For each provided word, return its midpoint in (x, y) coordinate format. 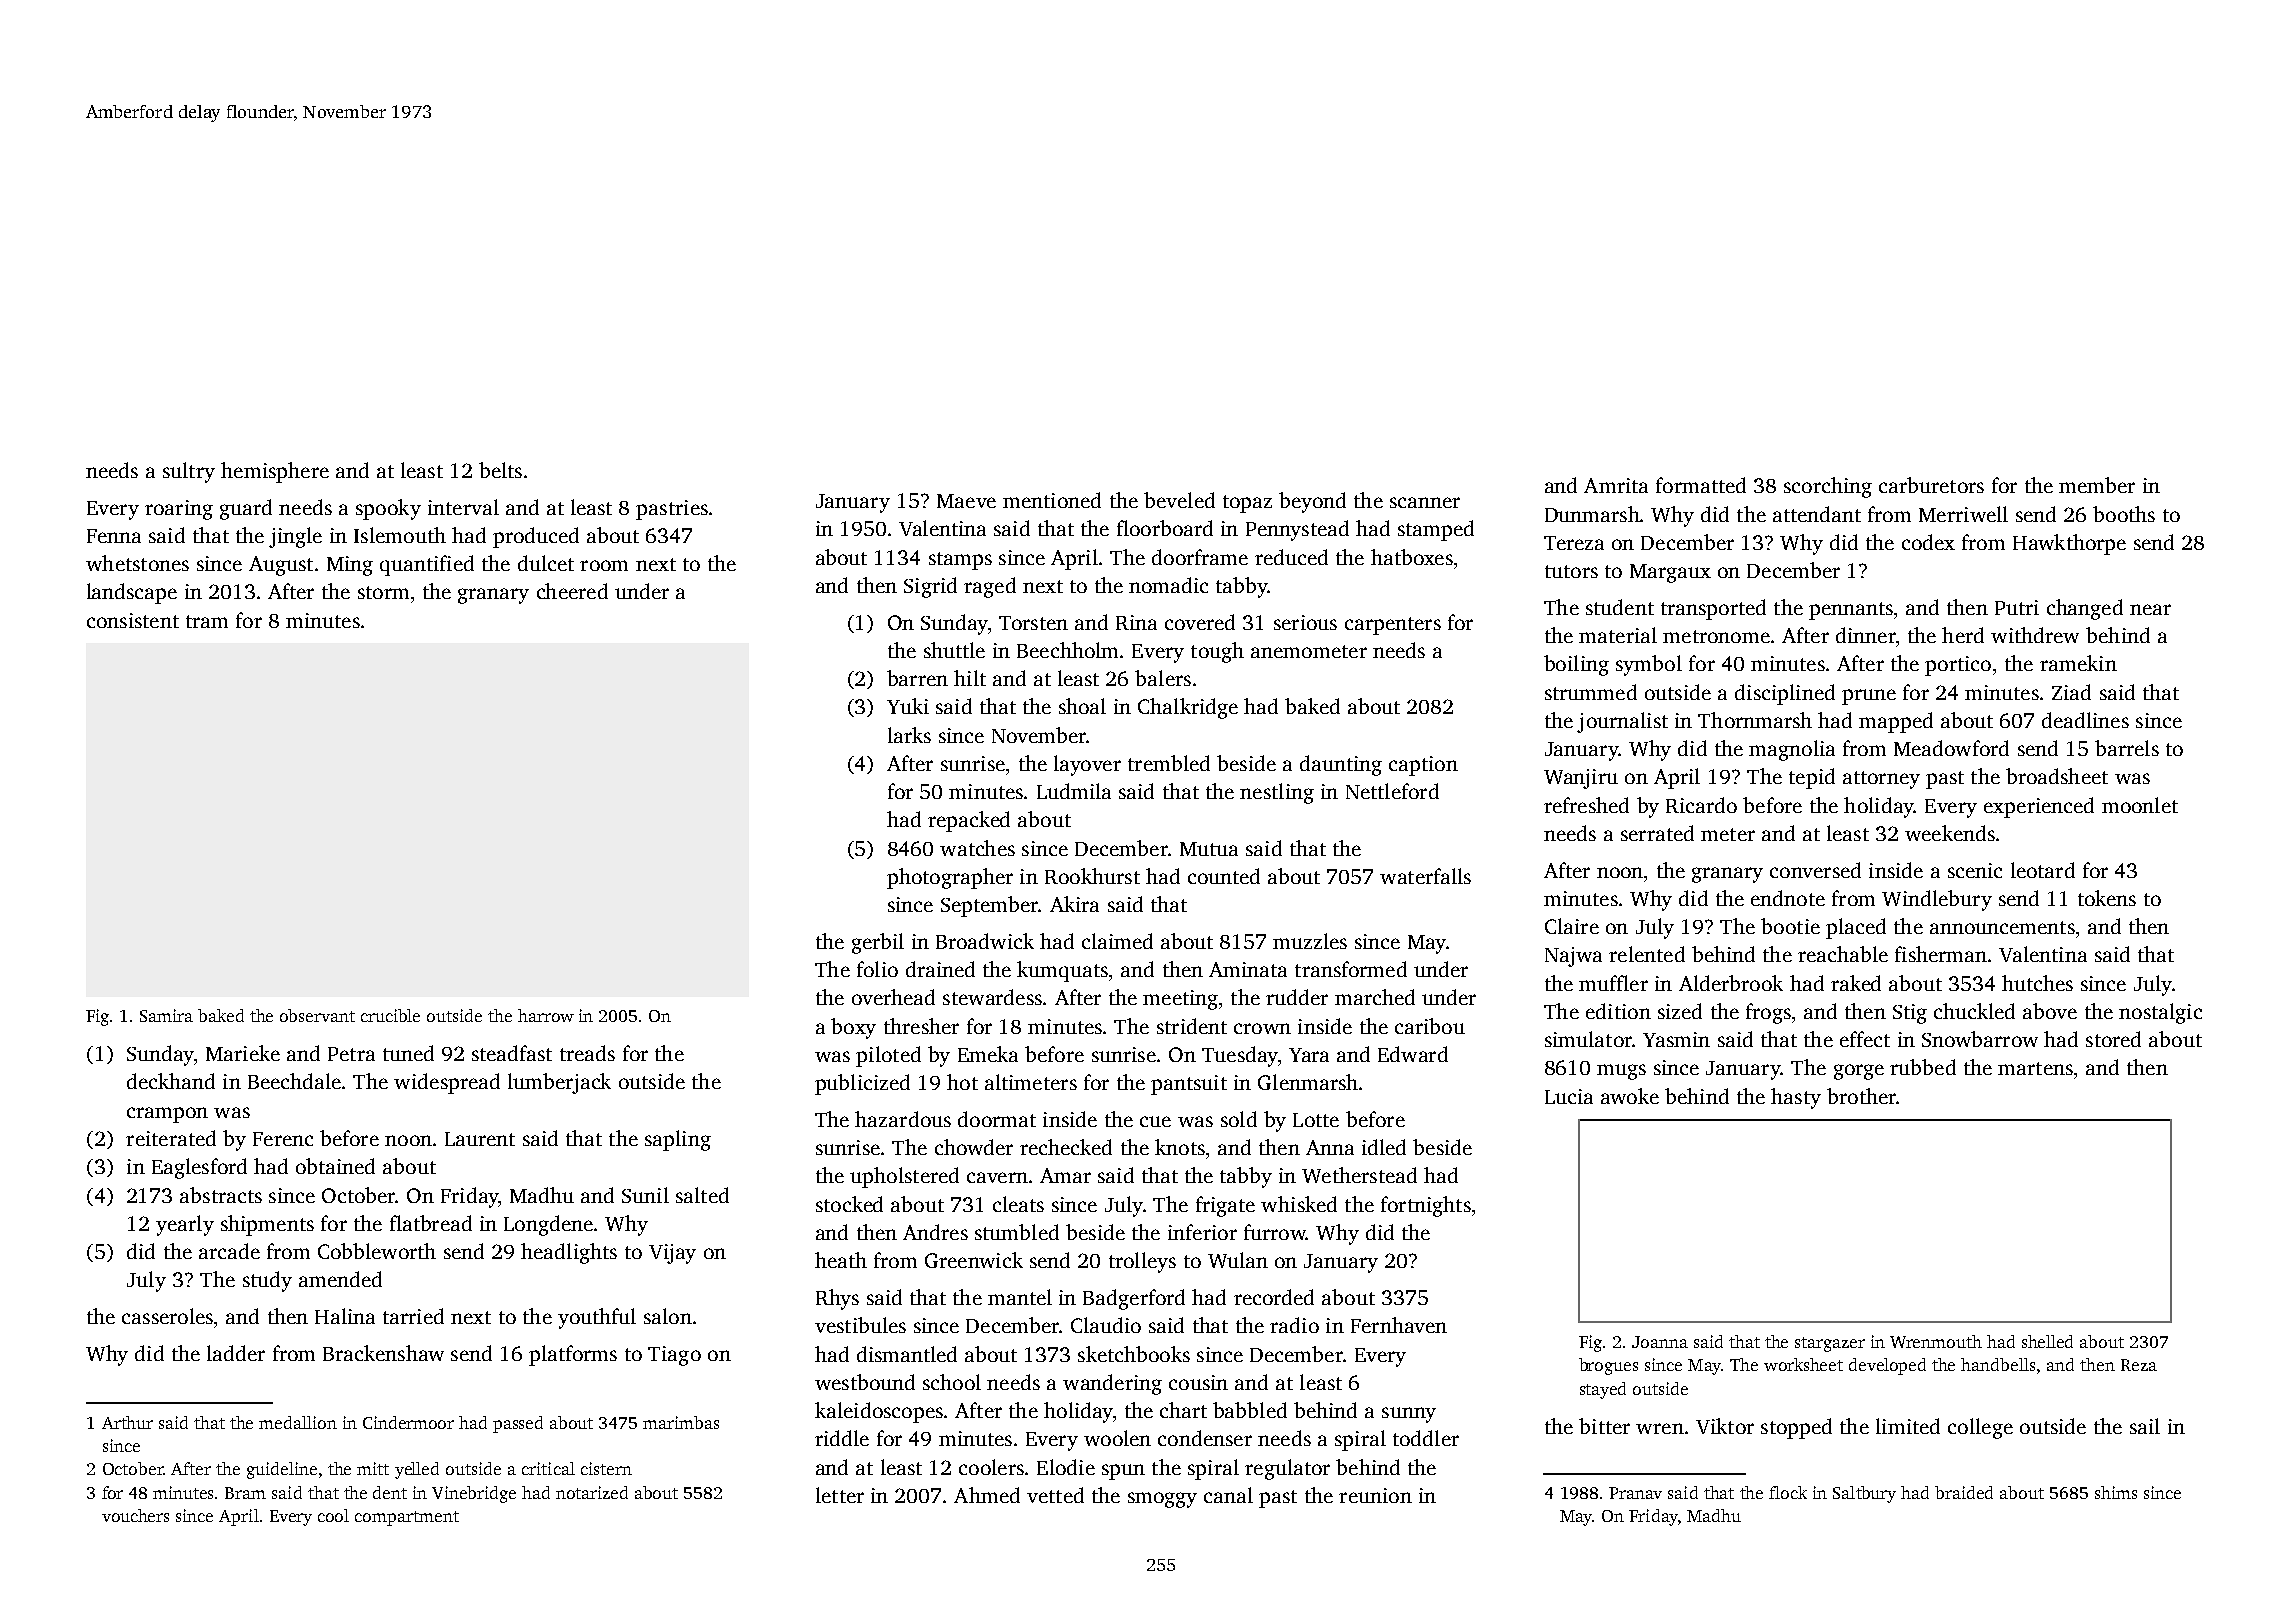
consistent (133, 620)
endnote (1788, 898)
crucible (390, 1015)
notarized (592, 1492)
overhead (893, 997)
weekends (1950, 833)
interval (463, 507)
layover (1087, 765)
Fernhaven (1399, 1325)
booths (2124, 514)
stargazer (1830, 1344)
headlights (569, 1253)
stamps (960, 561)
